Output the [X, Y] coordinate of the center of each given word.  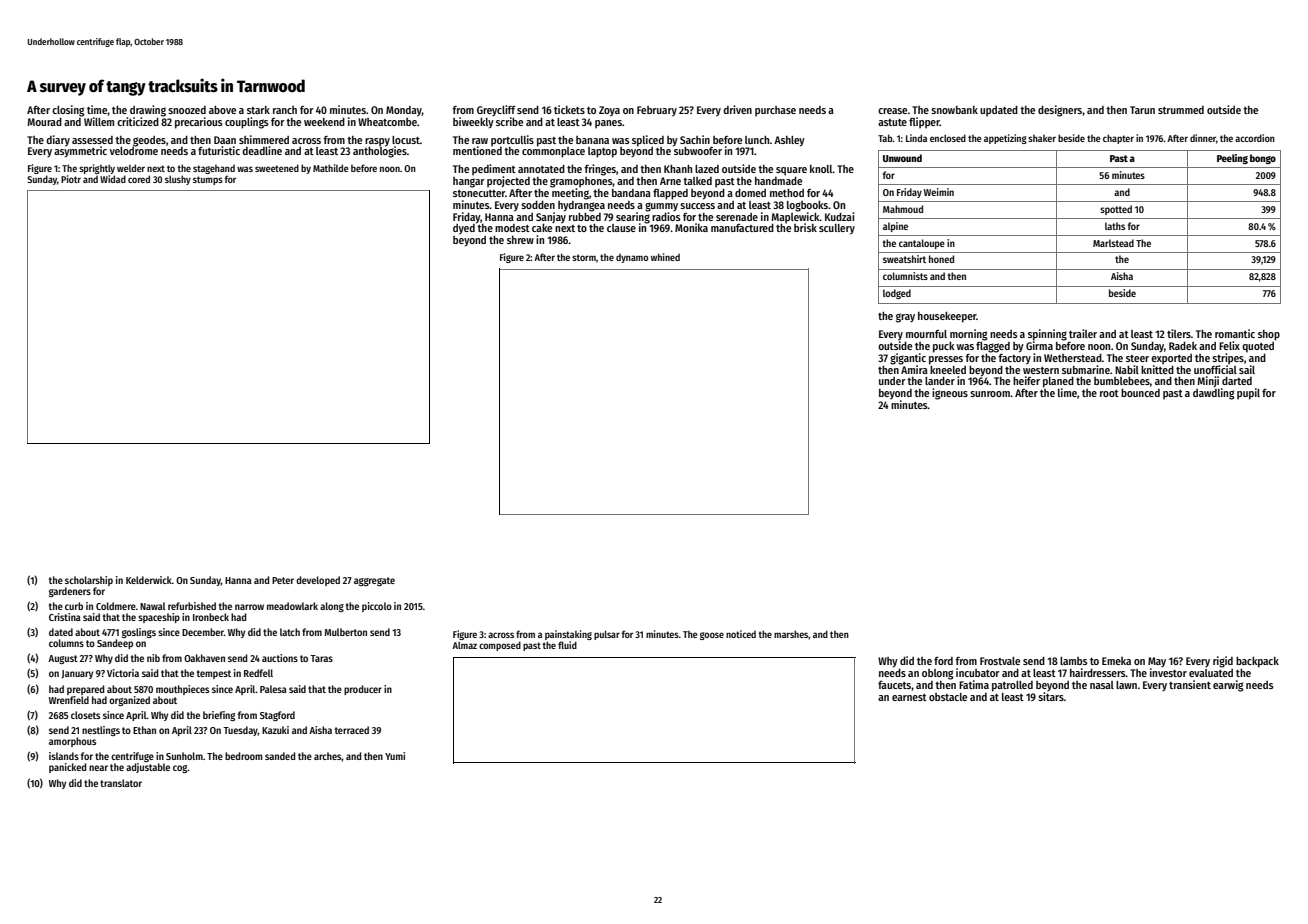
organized [129, 701]
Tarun [1142, 110]
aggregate [374, 581]
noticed [741, 634]
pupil [1248, 394]
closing [68, 111]
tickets [569, 109]
